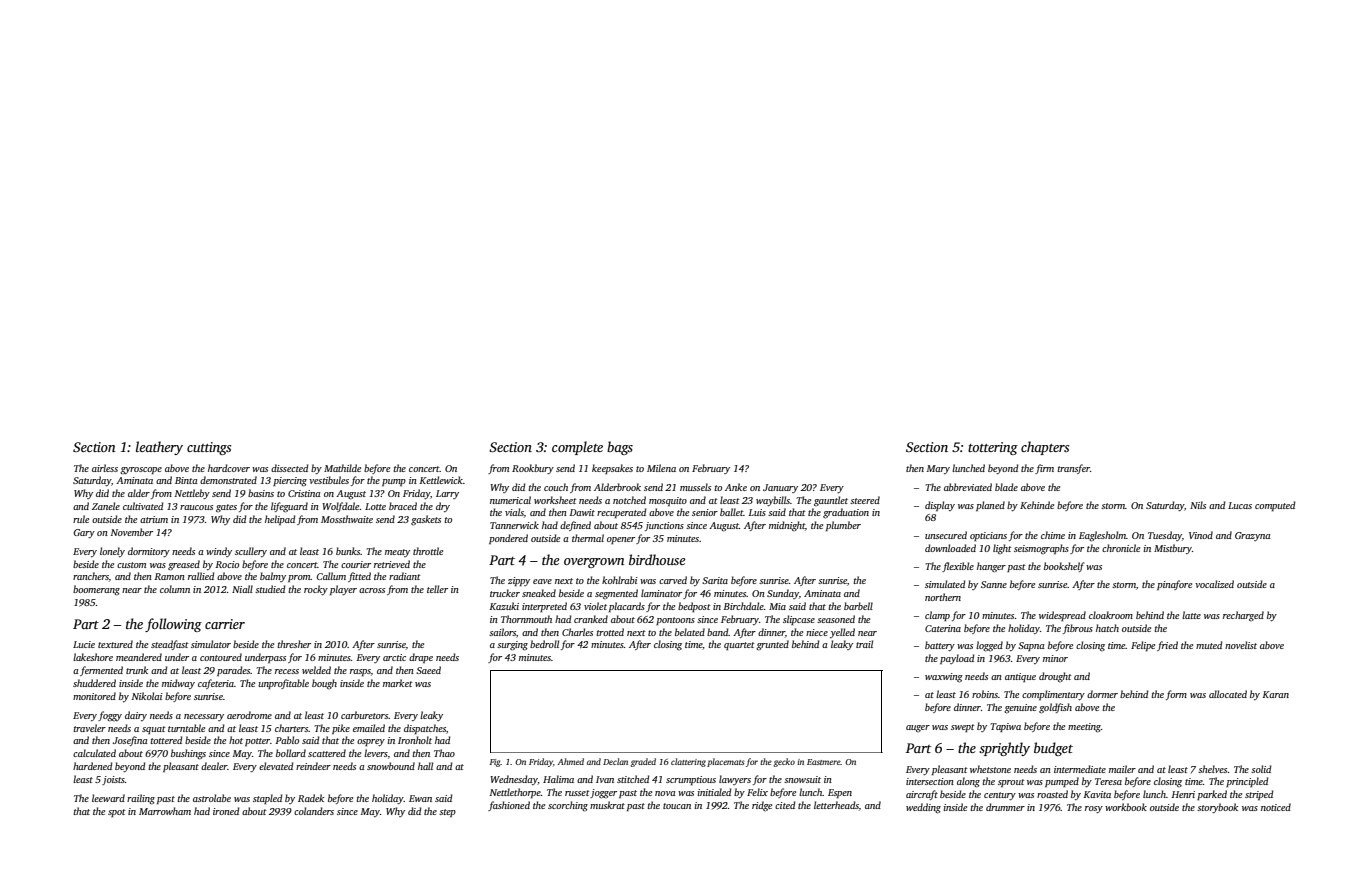  What do you see at coordinates (612, 469) in the page?
I see `keepsakes` at bounding box center [612, 469].
